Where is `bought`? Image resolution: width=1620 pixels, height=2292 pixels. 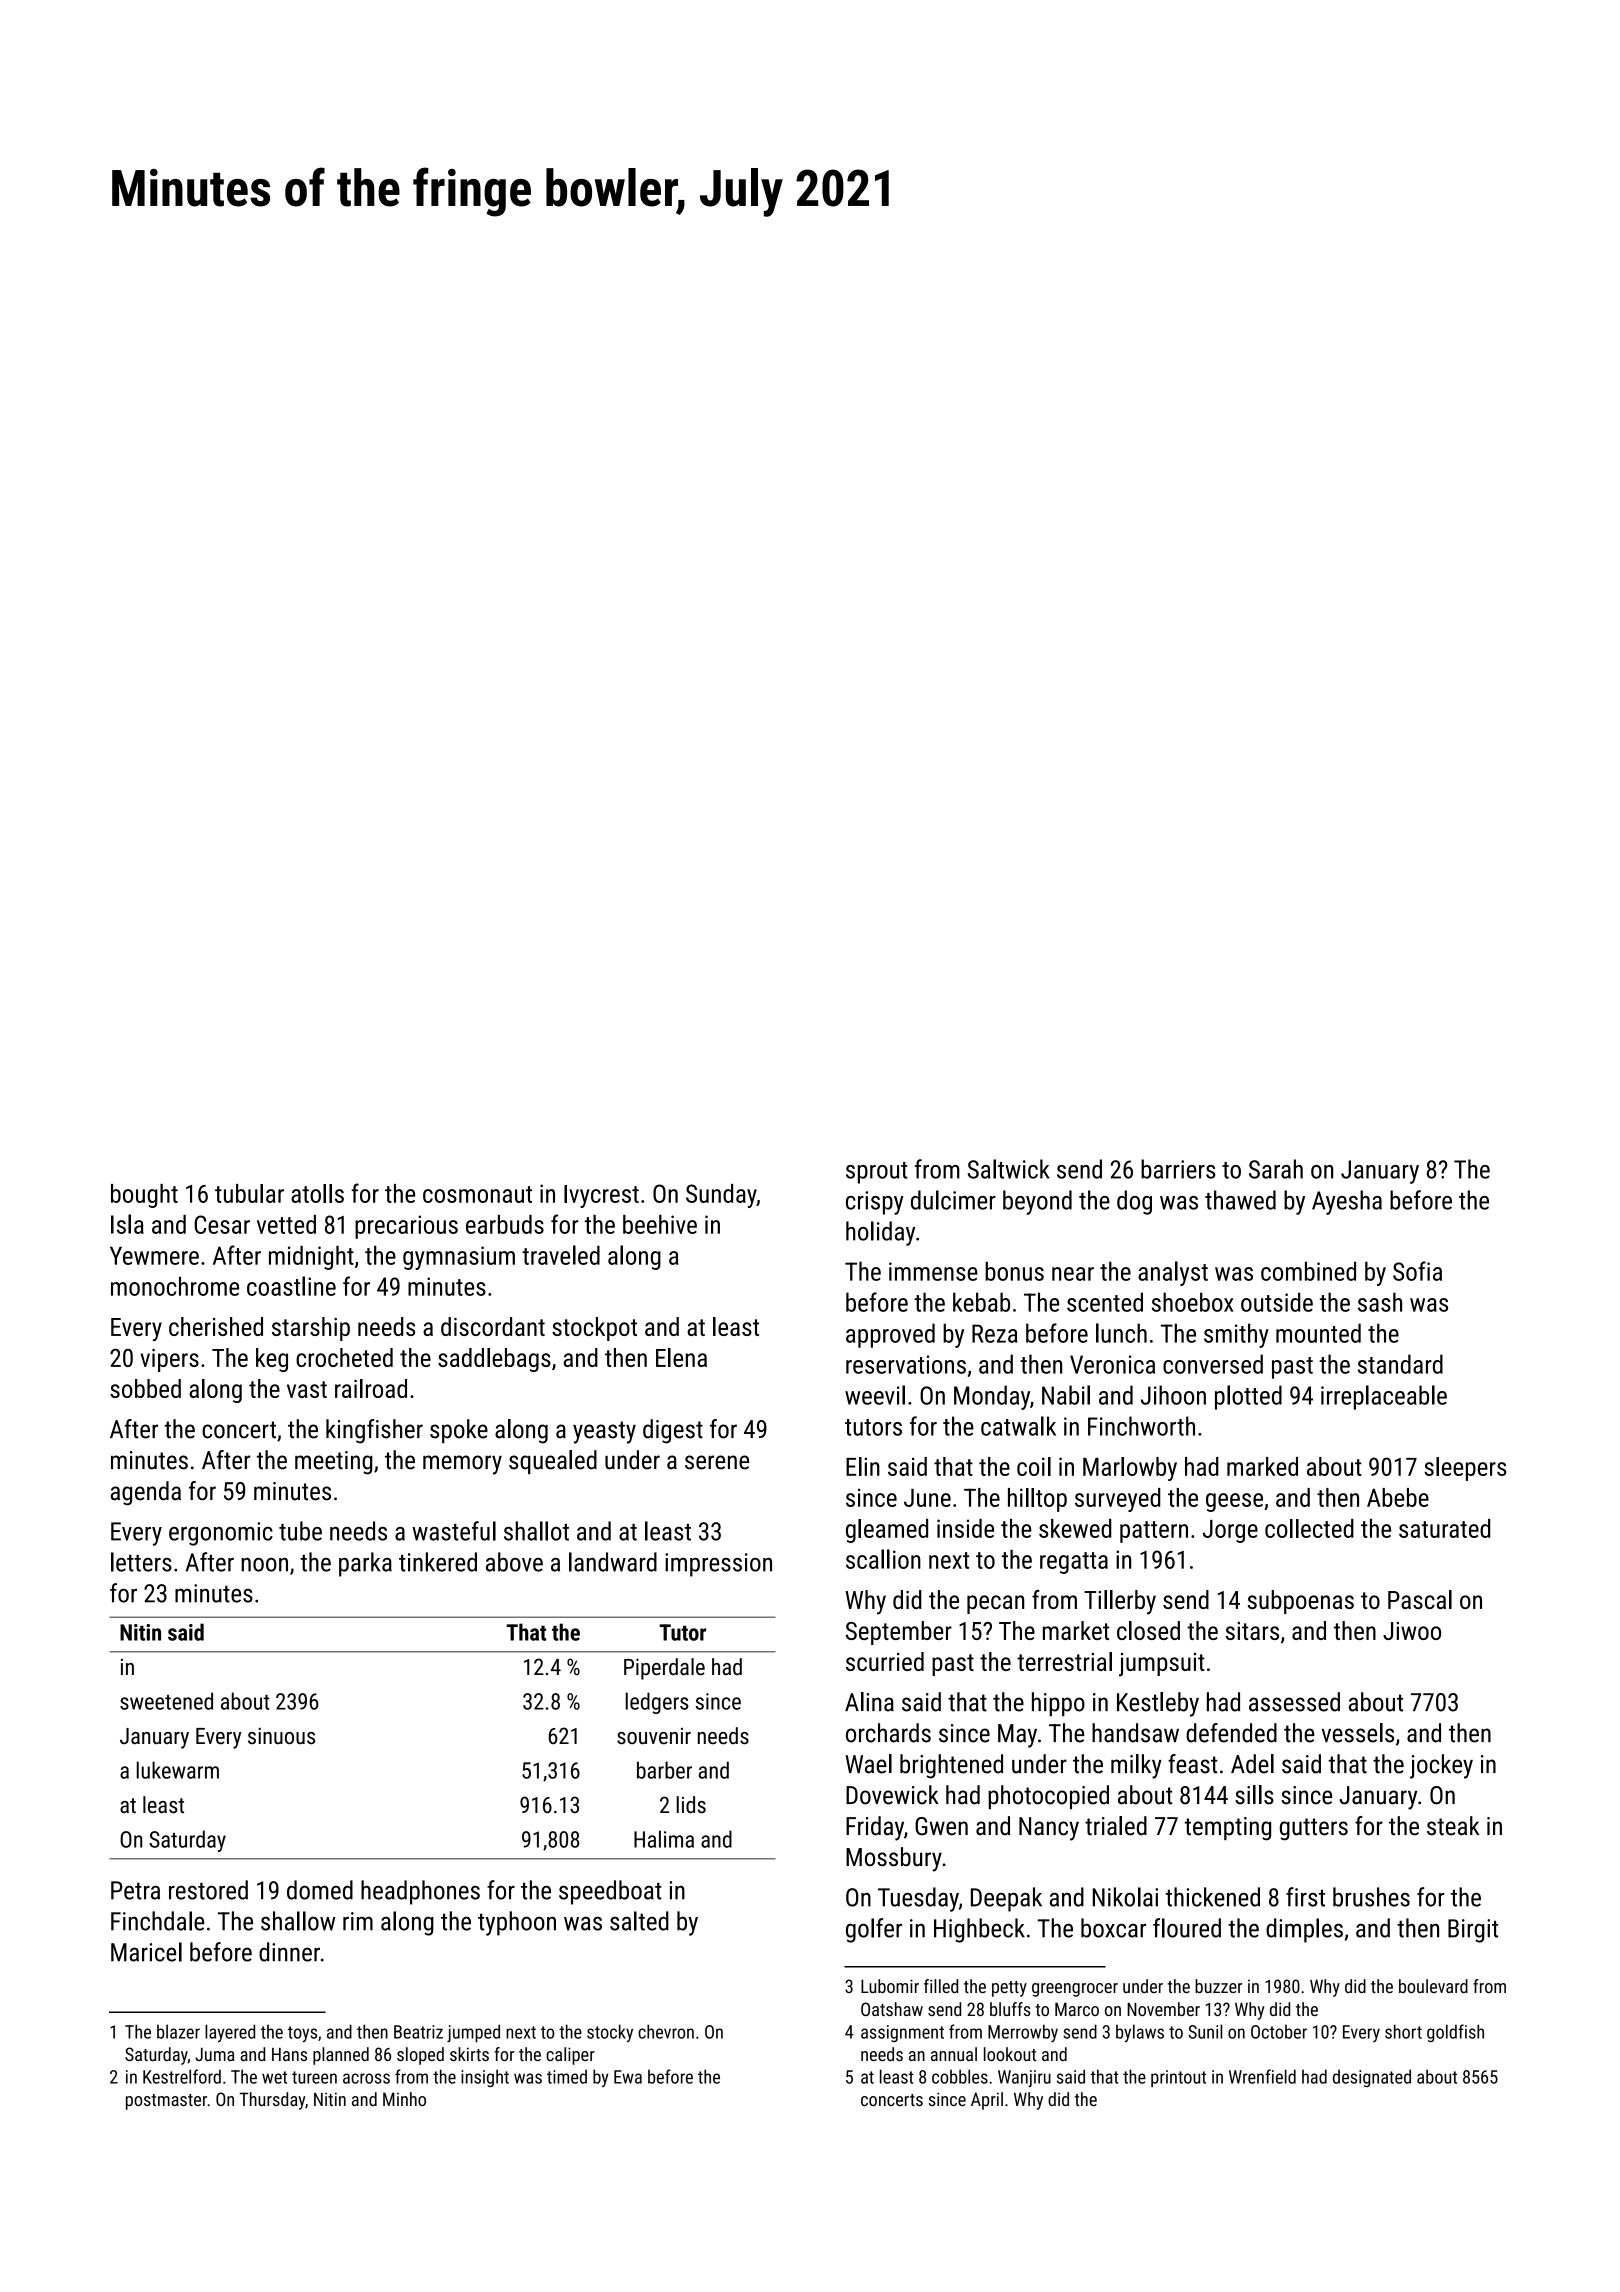
bought is located at coordinates (144, 1196).
